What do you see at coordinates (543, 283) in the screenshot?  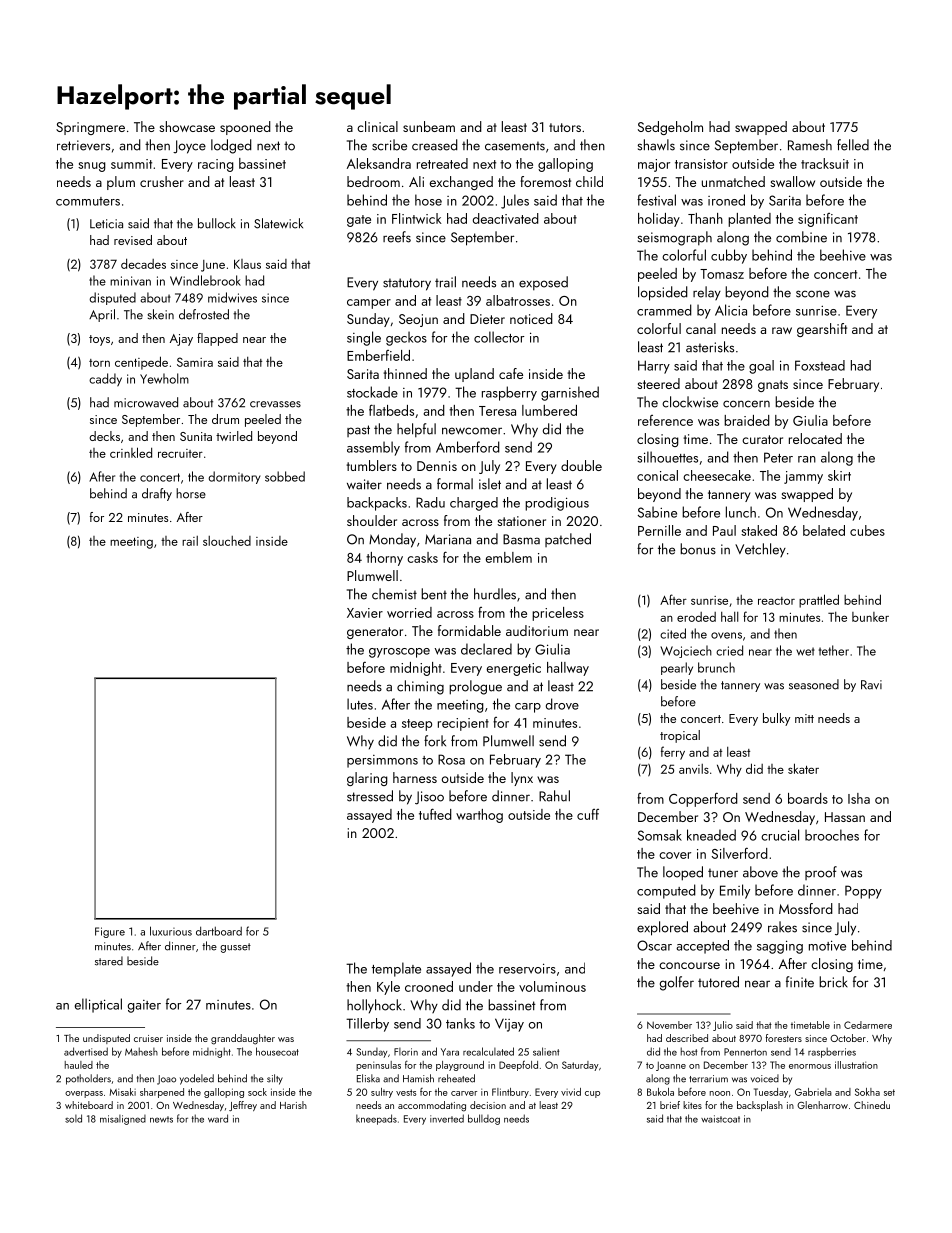 I see `exposed` at bounding box center [543, 283].
